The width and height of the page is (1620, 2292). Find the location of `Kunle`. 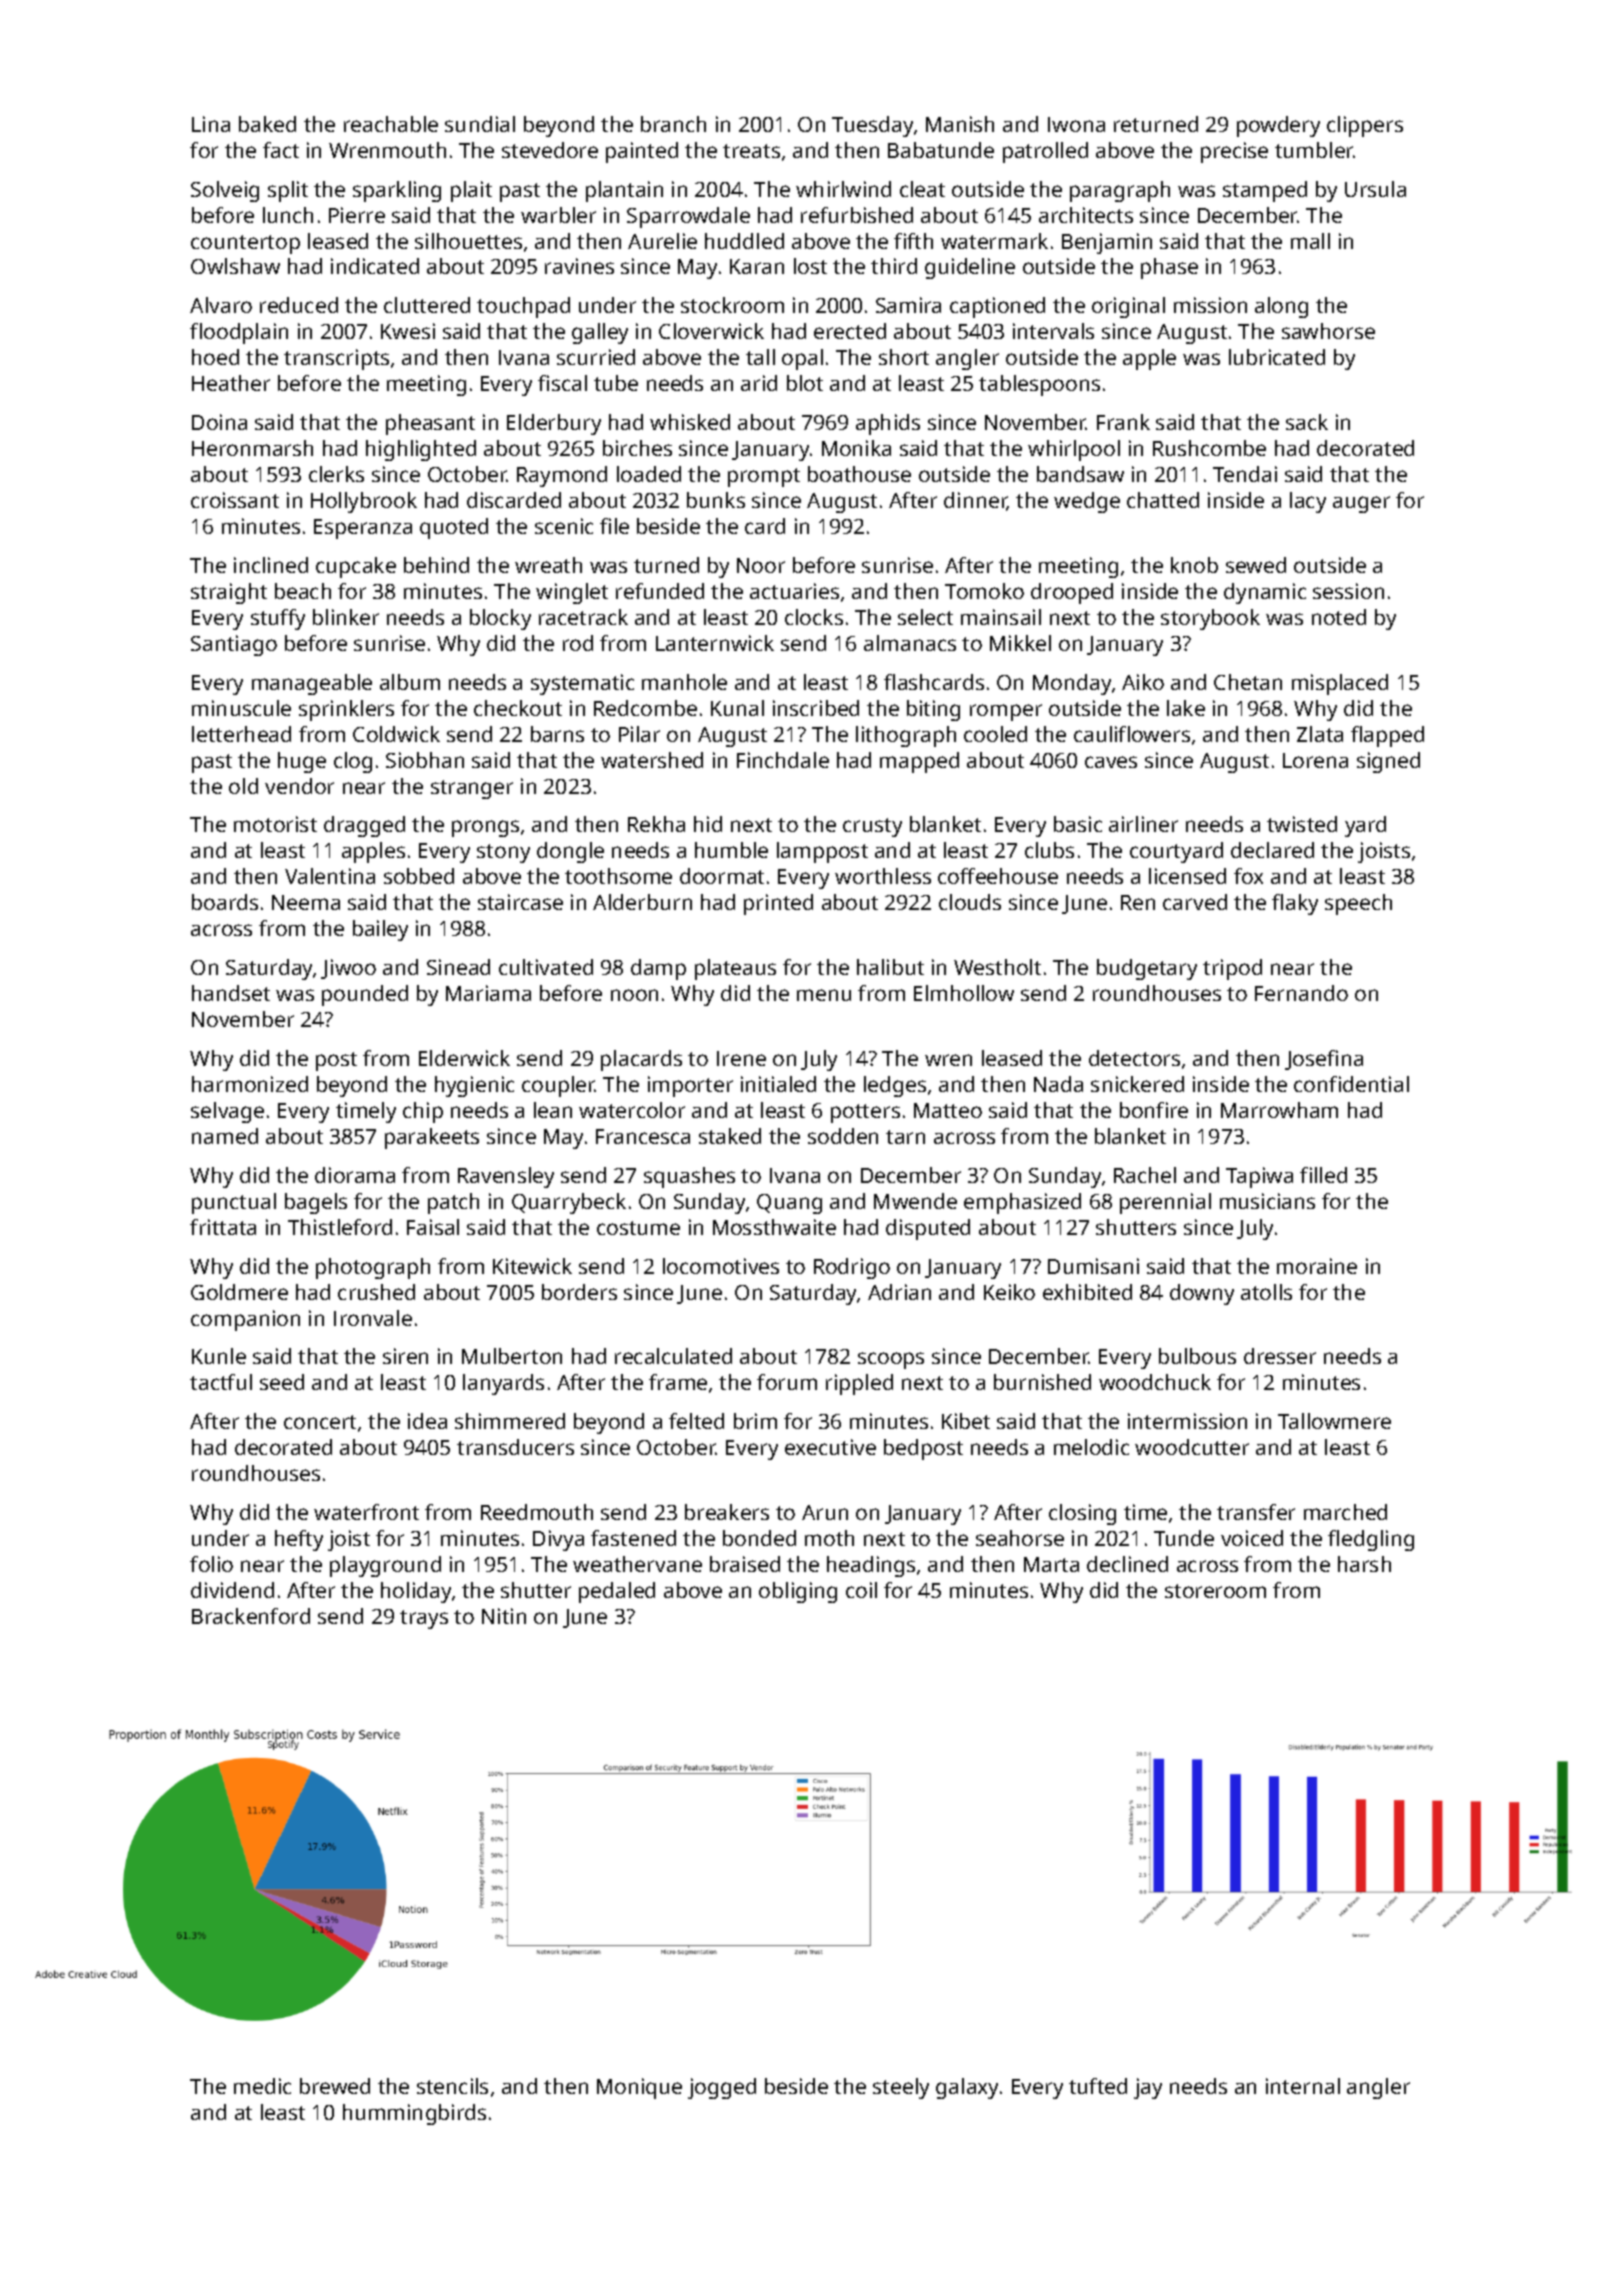

Kunle is located at coordinates (219, 1356).
